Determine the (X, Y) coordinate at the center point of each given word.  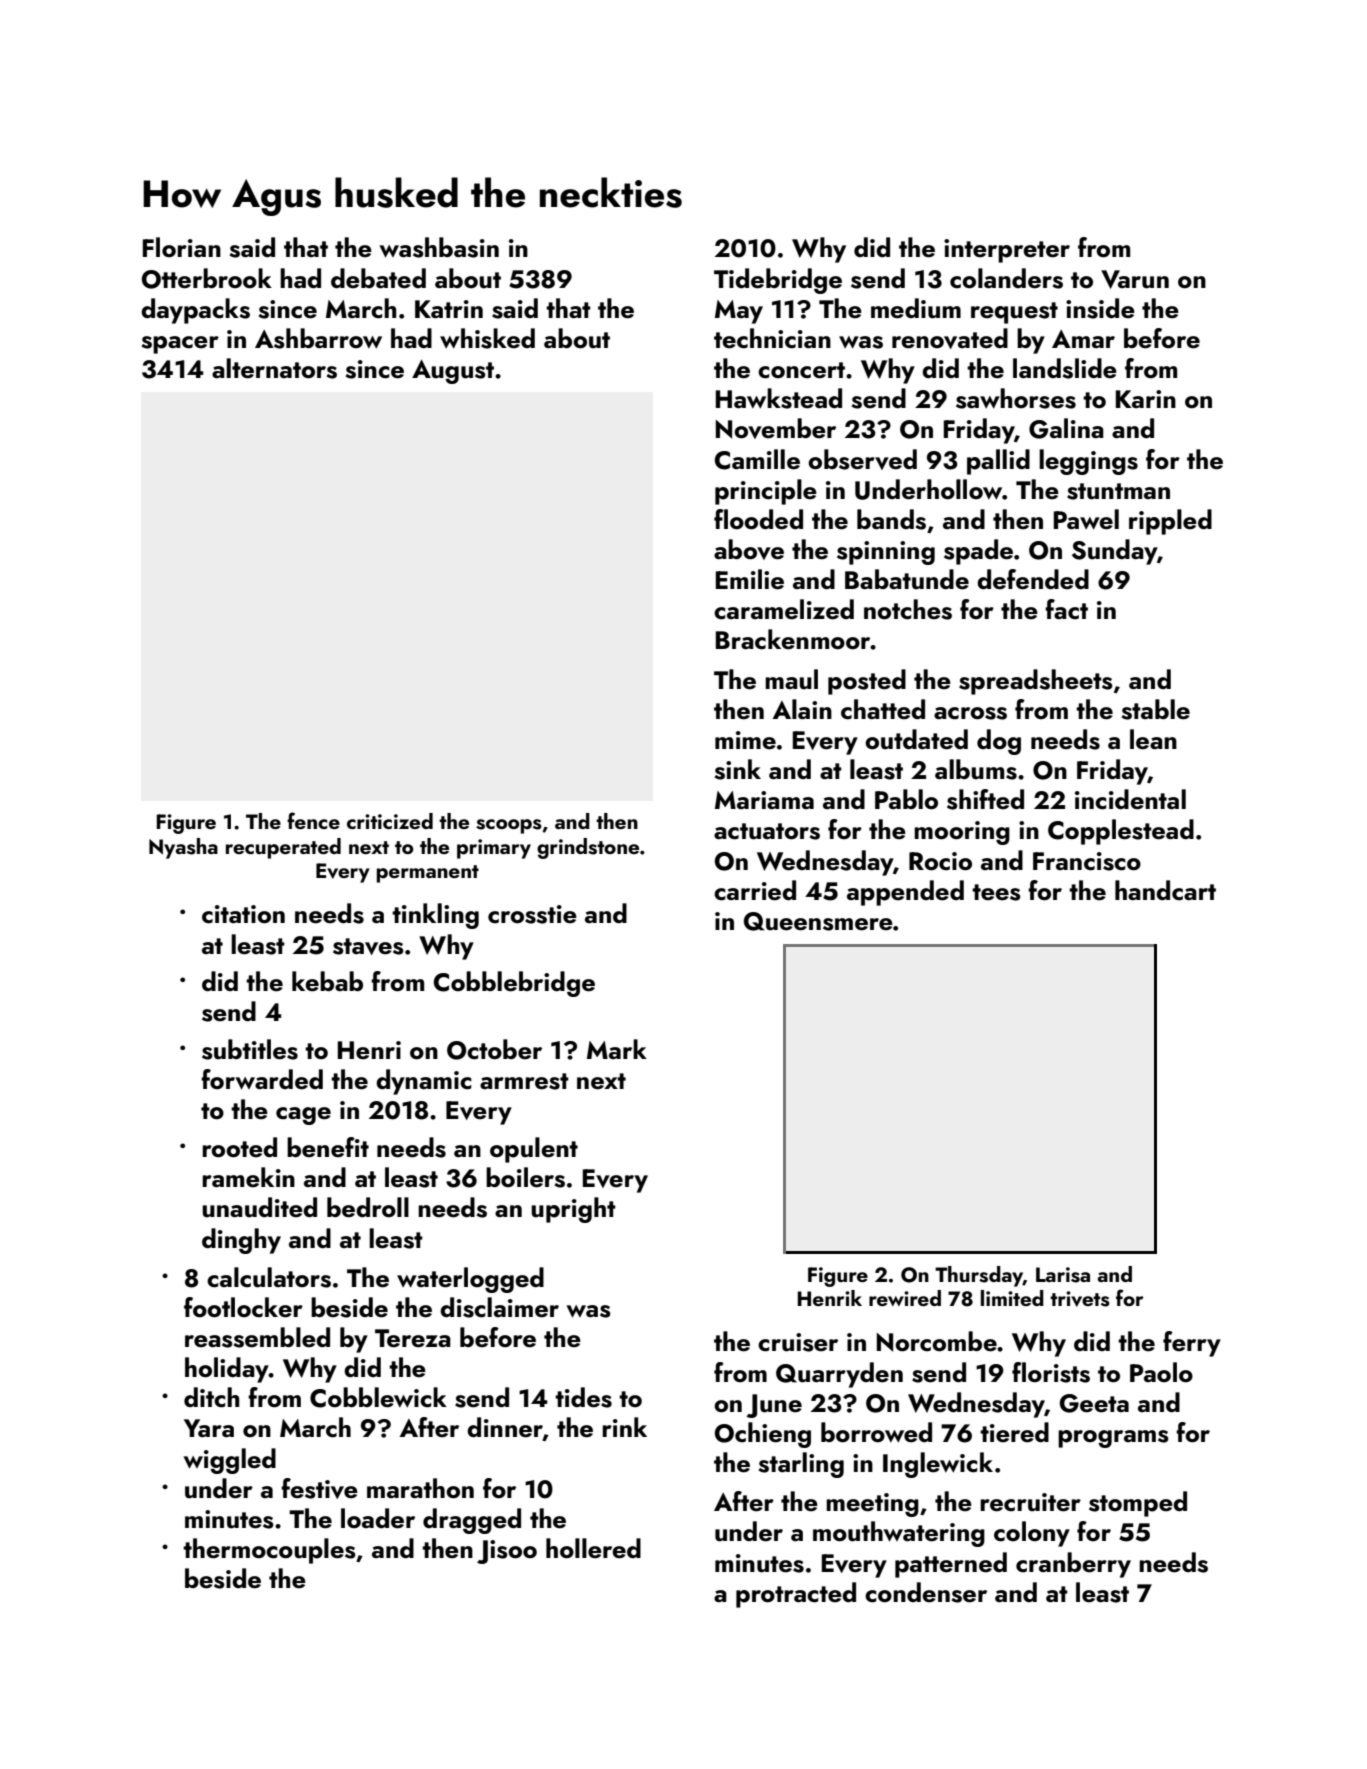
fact (1066, 609)
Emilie (750, 579)
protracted (796, 1595)
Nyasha (183, 848)
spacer (180, 345)
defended (1033, 579)
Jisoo (507, 1552)
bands (891, 519)
